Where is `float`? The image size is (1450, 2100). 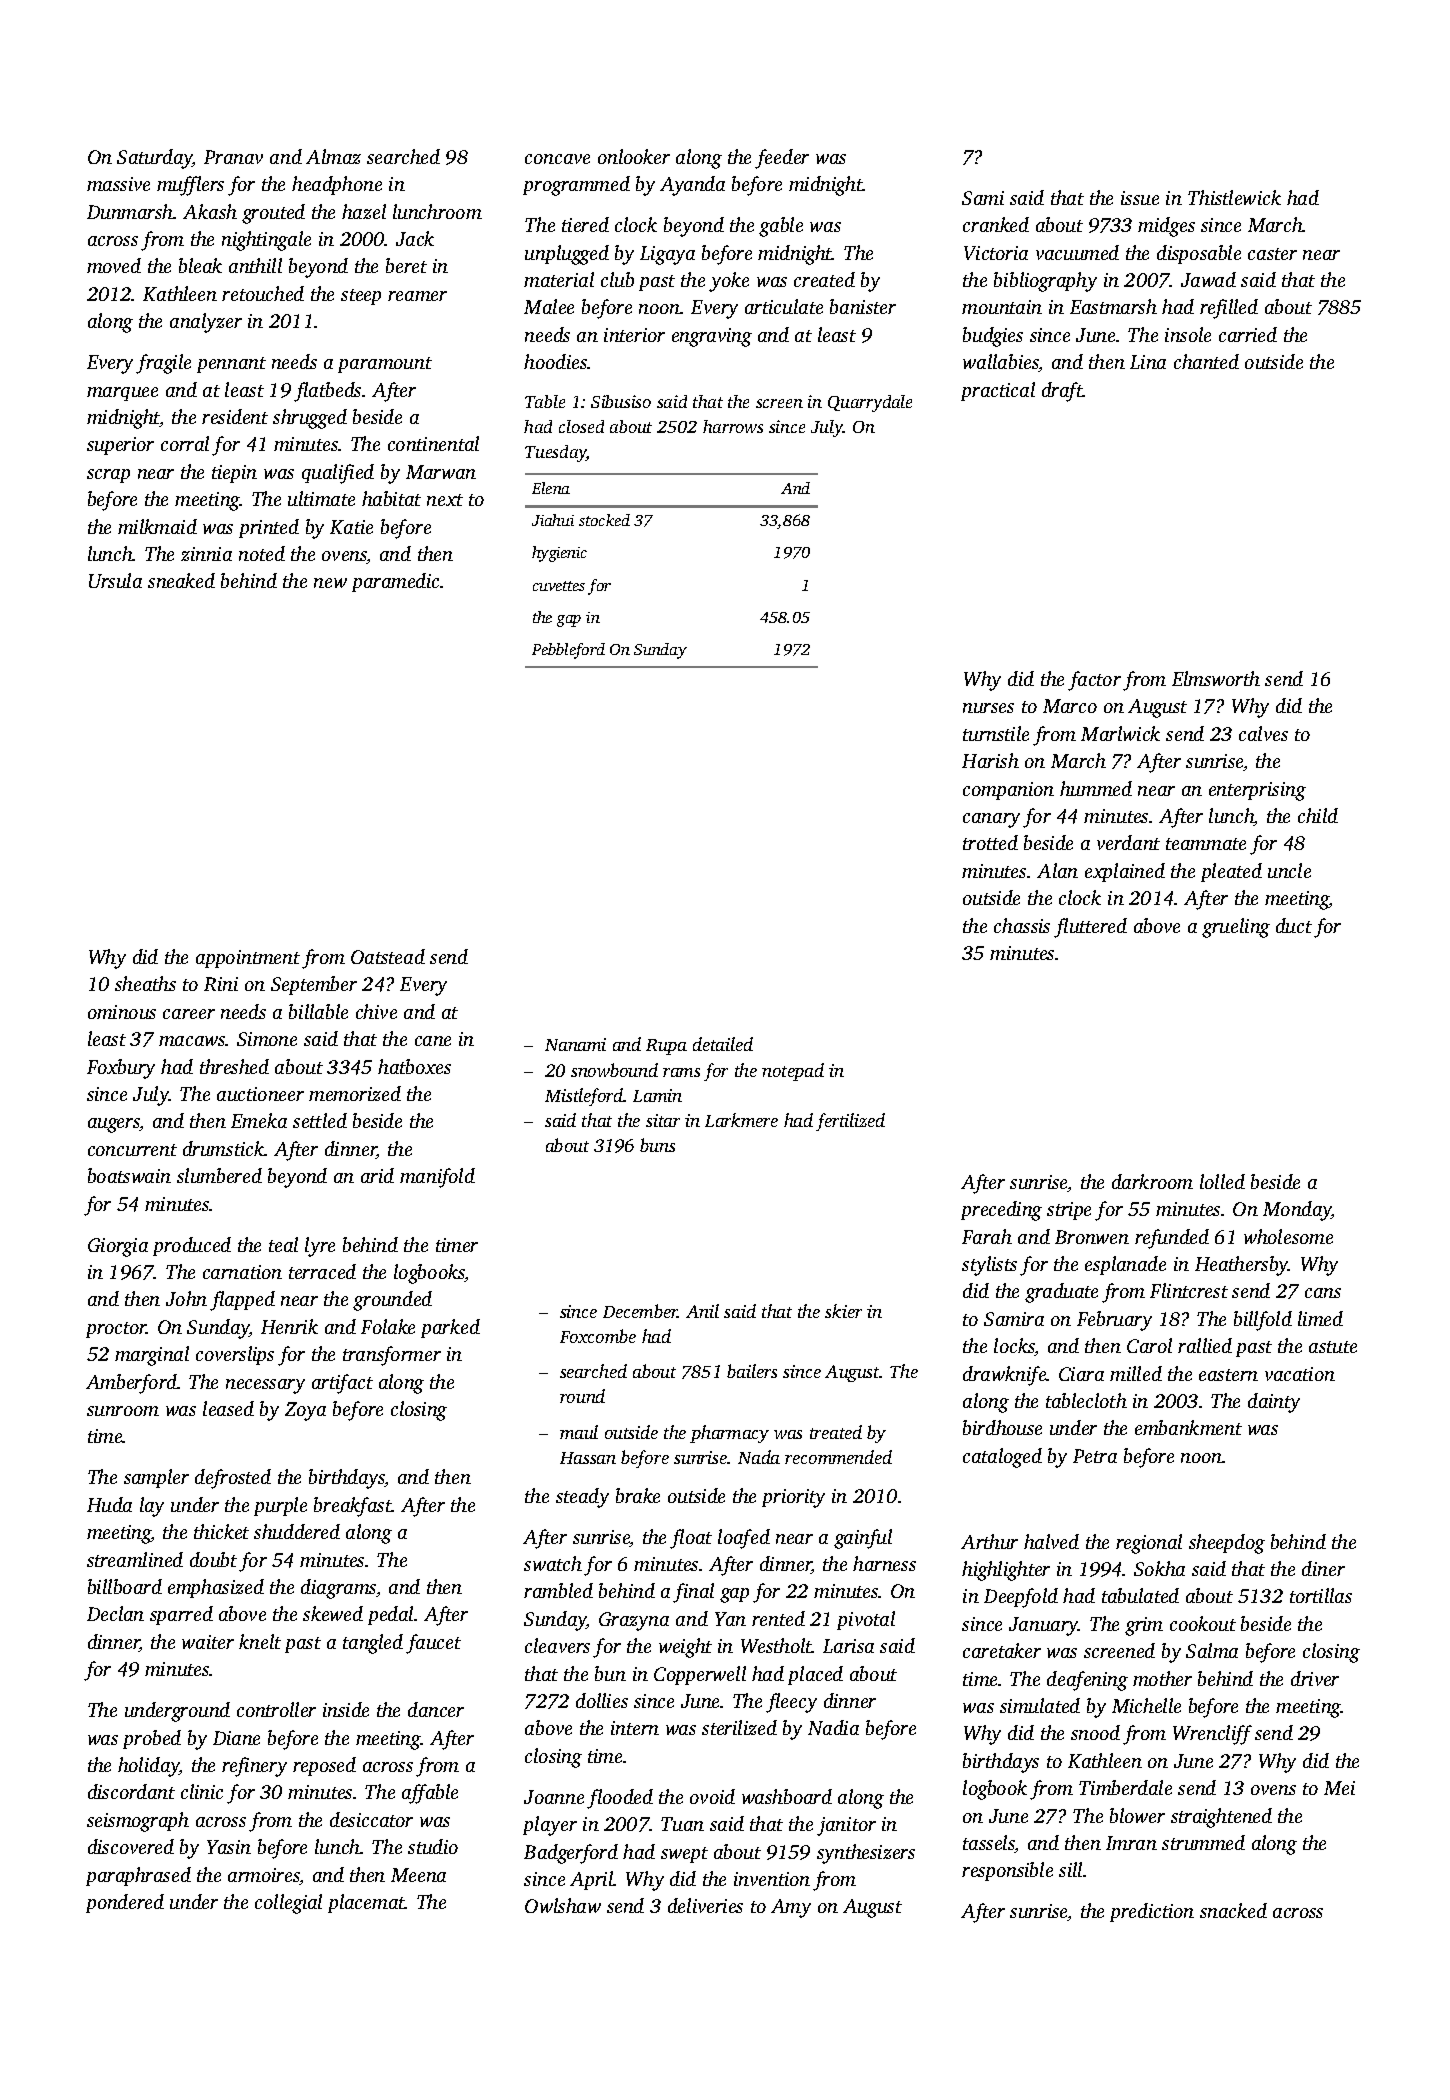
float is located at coordinates (691, 1539).
